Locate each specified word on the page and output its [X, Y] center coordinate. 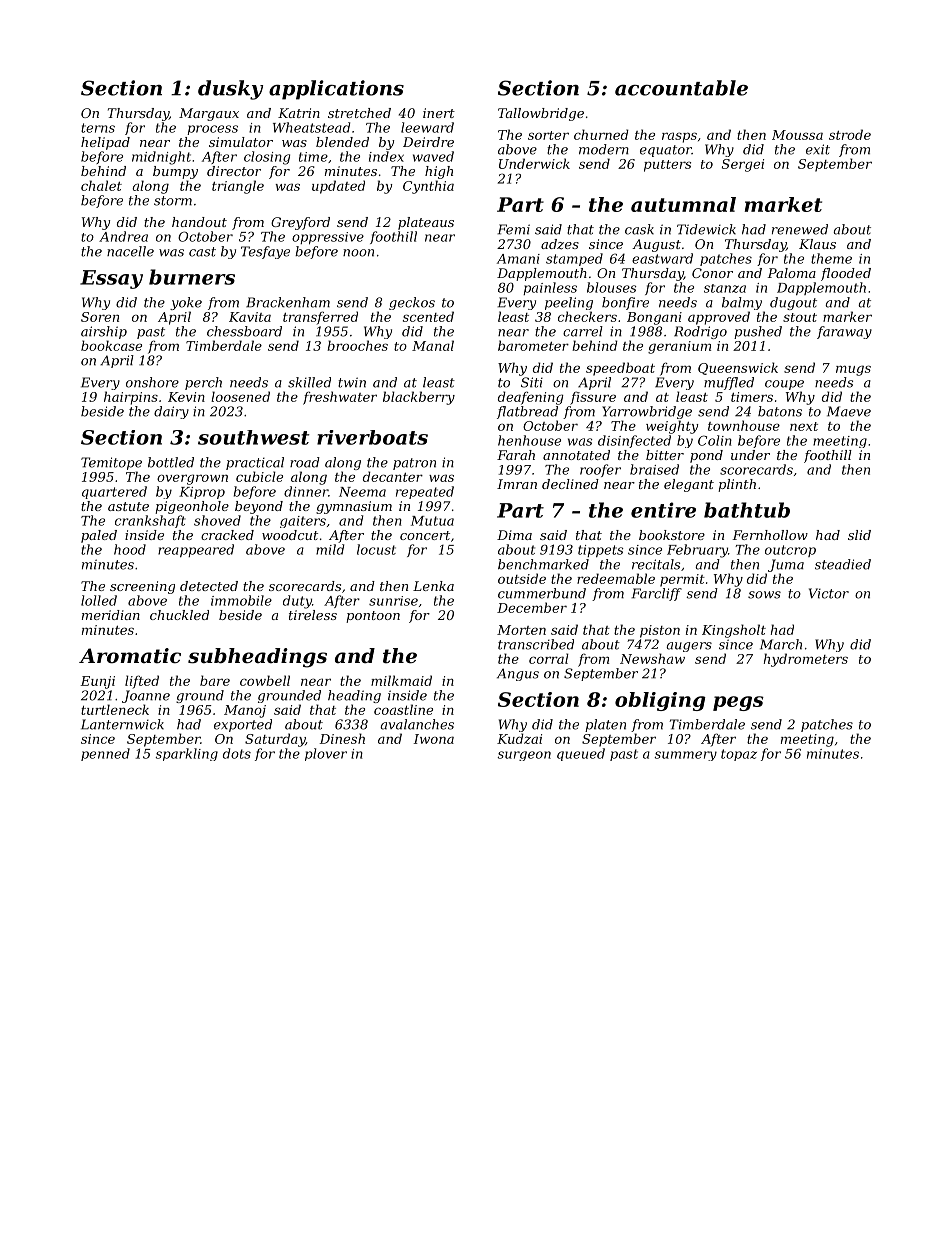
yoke [186, 303]
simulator [241, 142]
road [305, 462]
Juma [786, 565]
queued [581, 754]
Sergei [743, 165]
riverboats [372, 437]
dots [237, 753]
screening [142, 587]
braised [654, 469]
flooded [846, 274]
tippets [600, 551]
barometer [533, 345]
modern [604, 149]
